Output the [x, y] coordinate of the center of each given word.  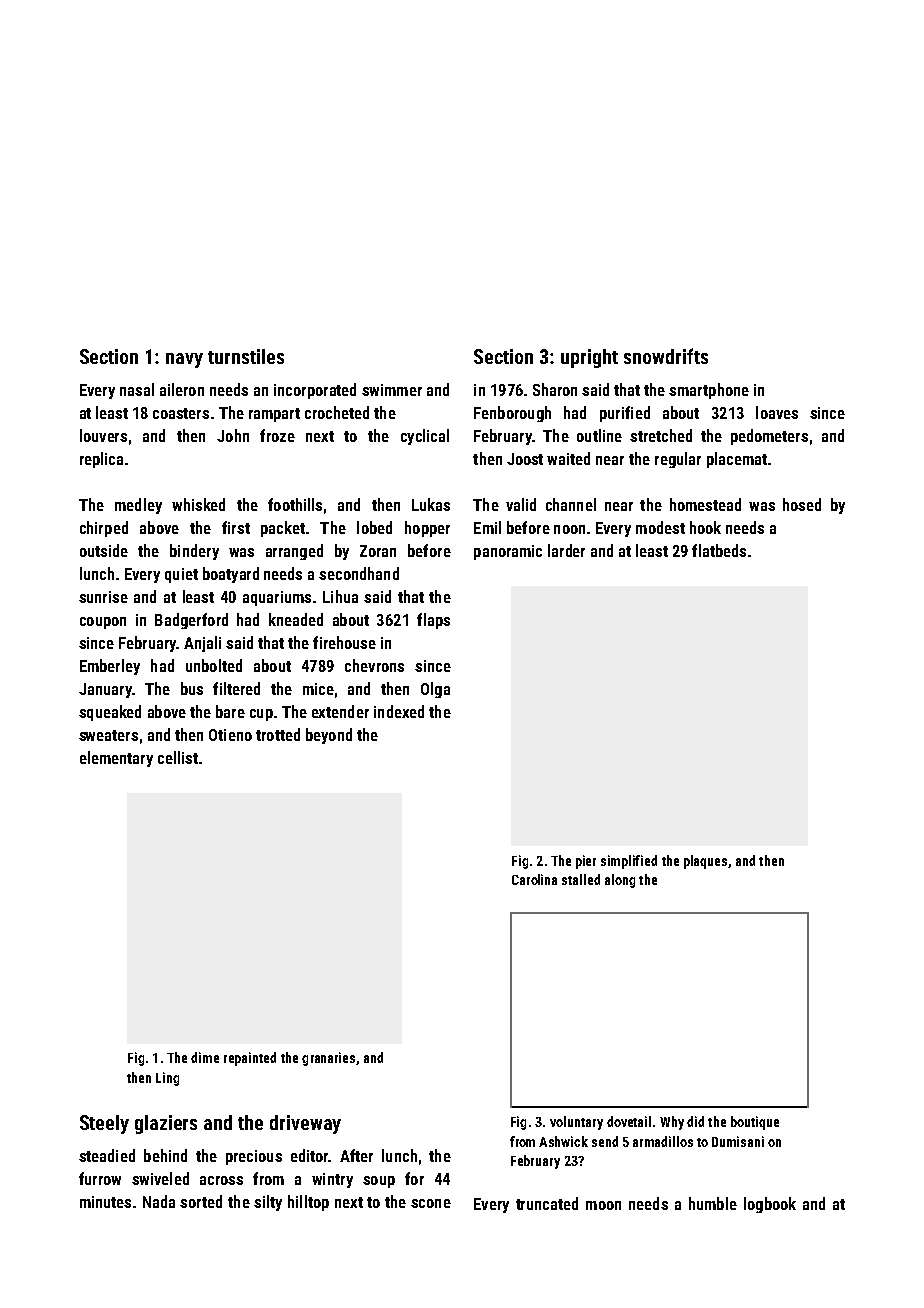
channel [571, 504]
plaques [705, 862]
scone [431, 1203]
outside [104, 550]
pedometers [769, 437]
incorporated [315, 391]
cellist [178, 757]
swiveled [160, 1178]
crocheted [337, 412]
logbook [770, 1205]
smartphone [709, 391]
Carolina [534, 879]
